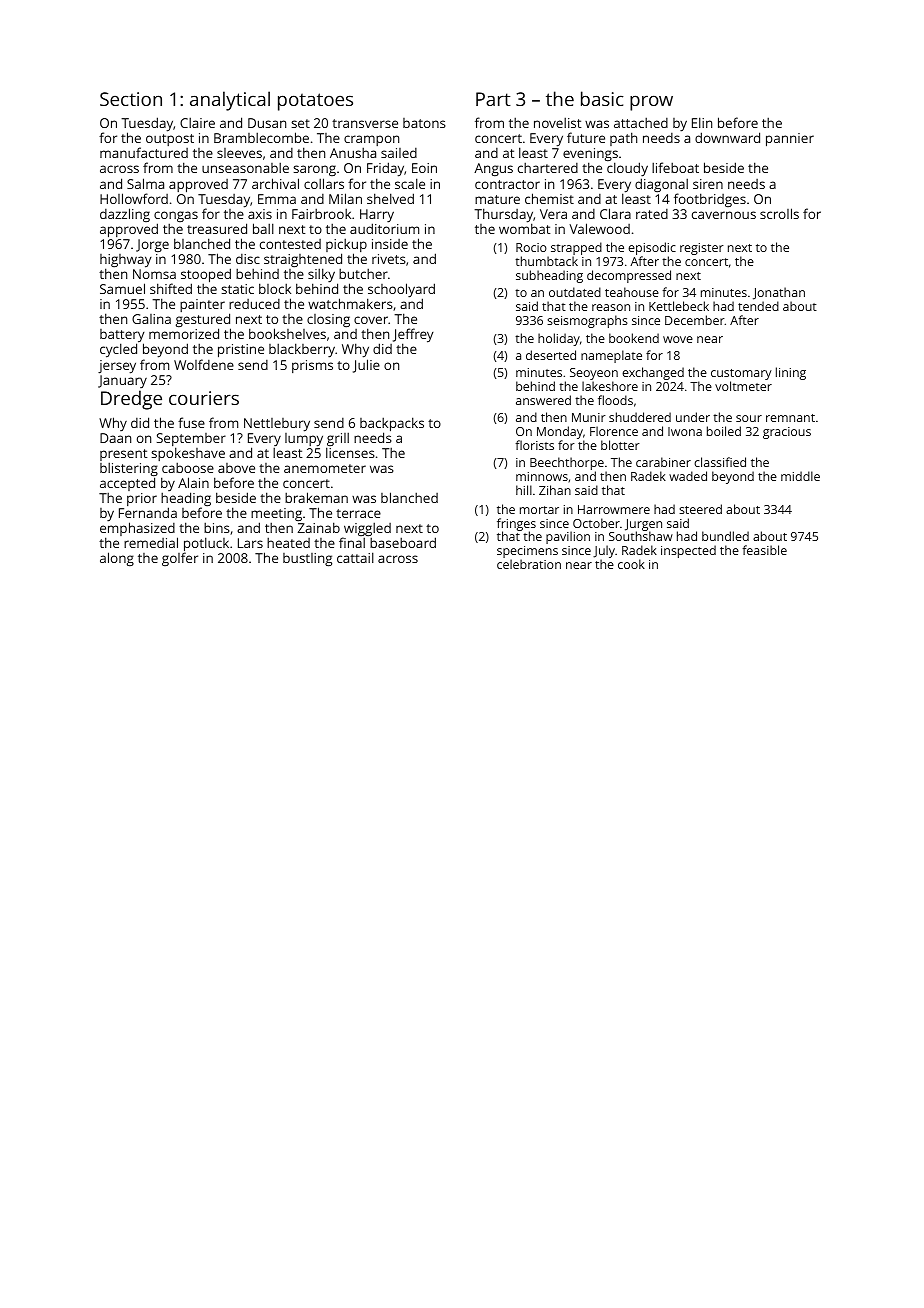 Image resolution: width=924 pixels, height=1308 pixels. What do you see at coordinates (237, 289) in the document?
I see `static` at bounding box center [237, 289].
